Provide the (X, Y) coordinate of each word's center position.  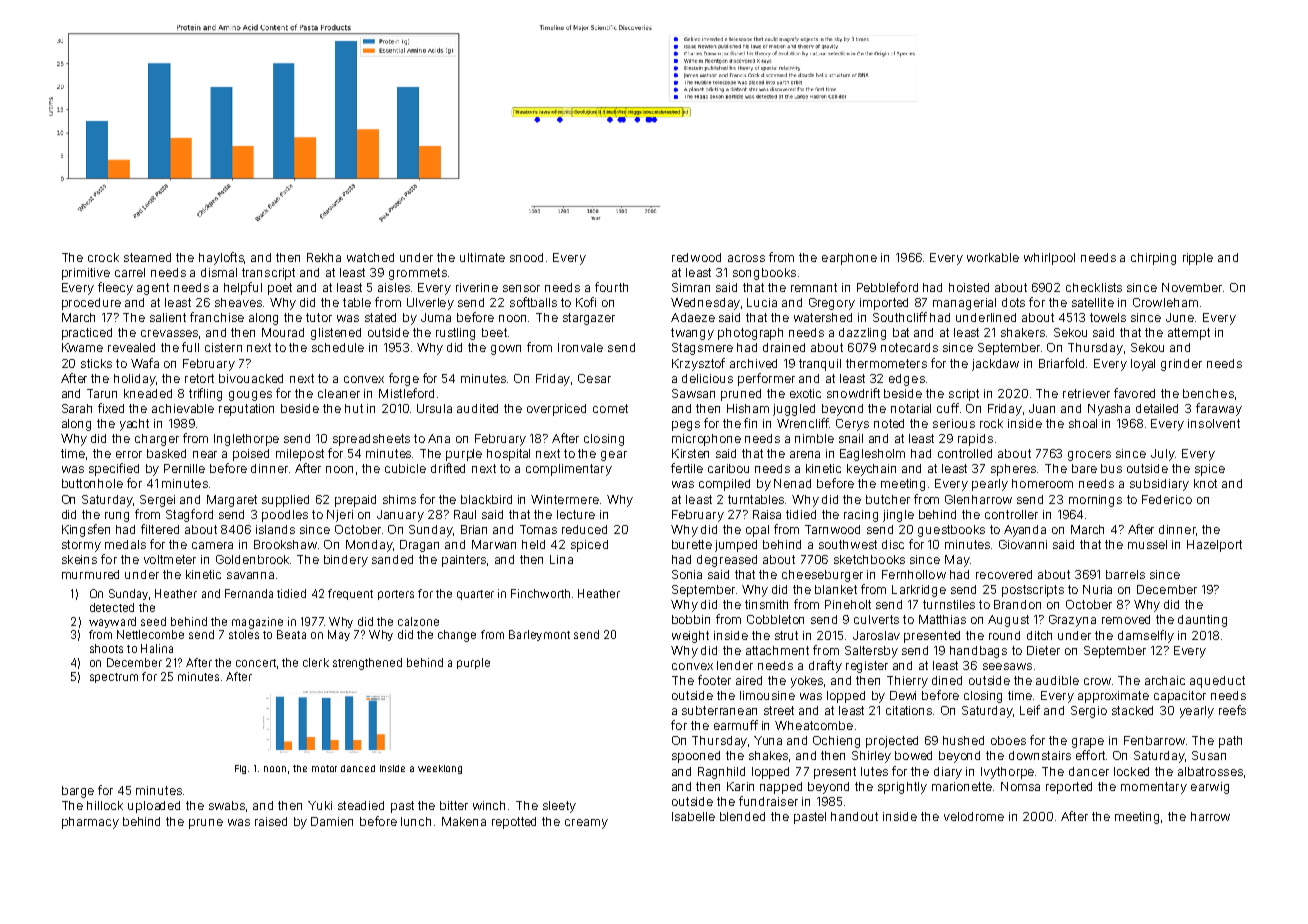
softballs (533, 302)
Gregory (832, 304)
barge (78, 792)
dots (1013, 302)
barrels (1125, 574)
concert (256, 663)
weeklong (440, 769)
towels (1108, 317)
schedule (338, 347)
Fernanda (249, 593)
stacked (1132, 710)
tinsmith (766, 604)
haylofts (221, 258)
